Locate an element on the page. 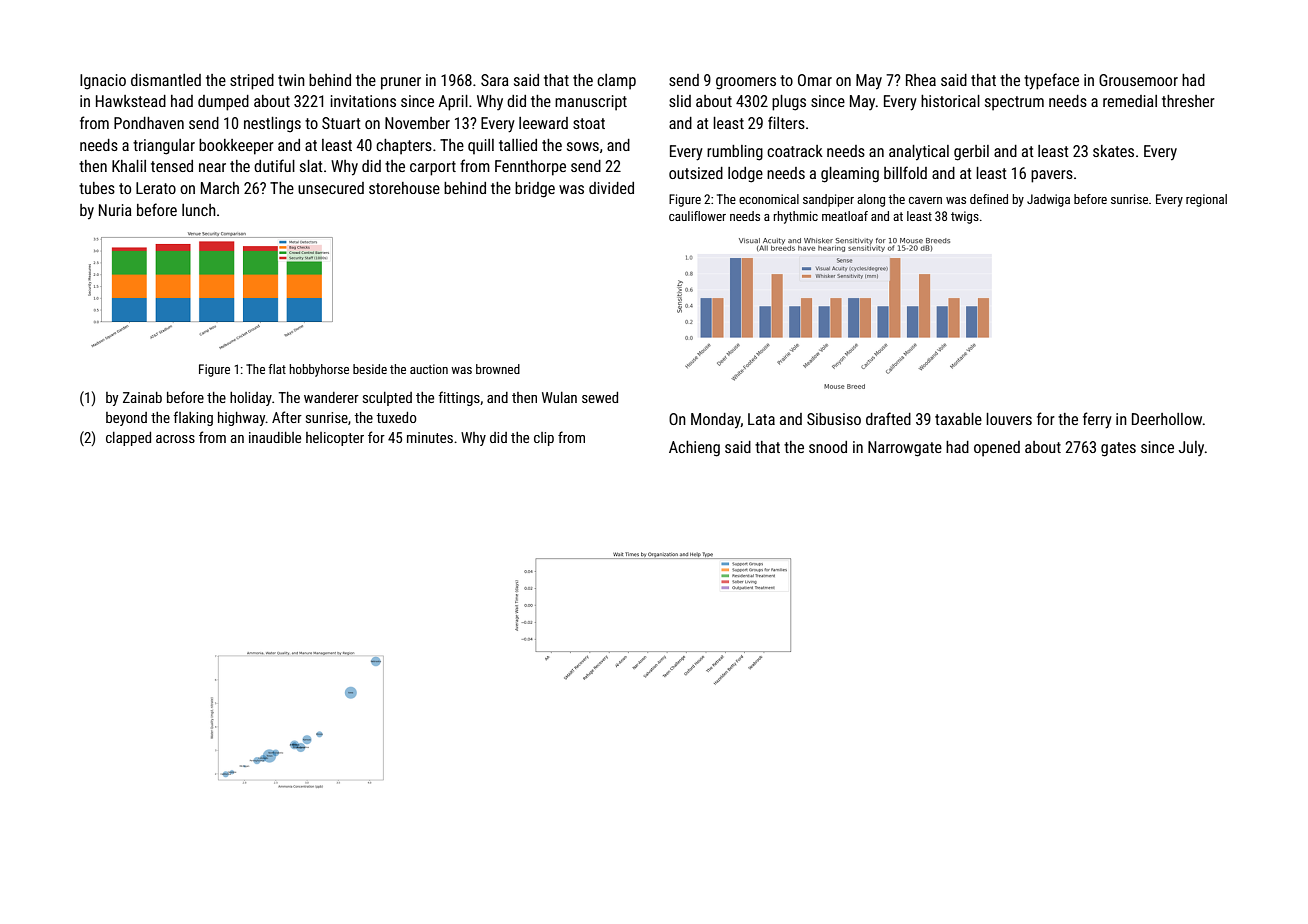 This image has height=924, width=1308. tensed is located at coordinates (172, 166).
